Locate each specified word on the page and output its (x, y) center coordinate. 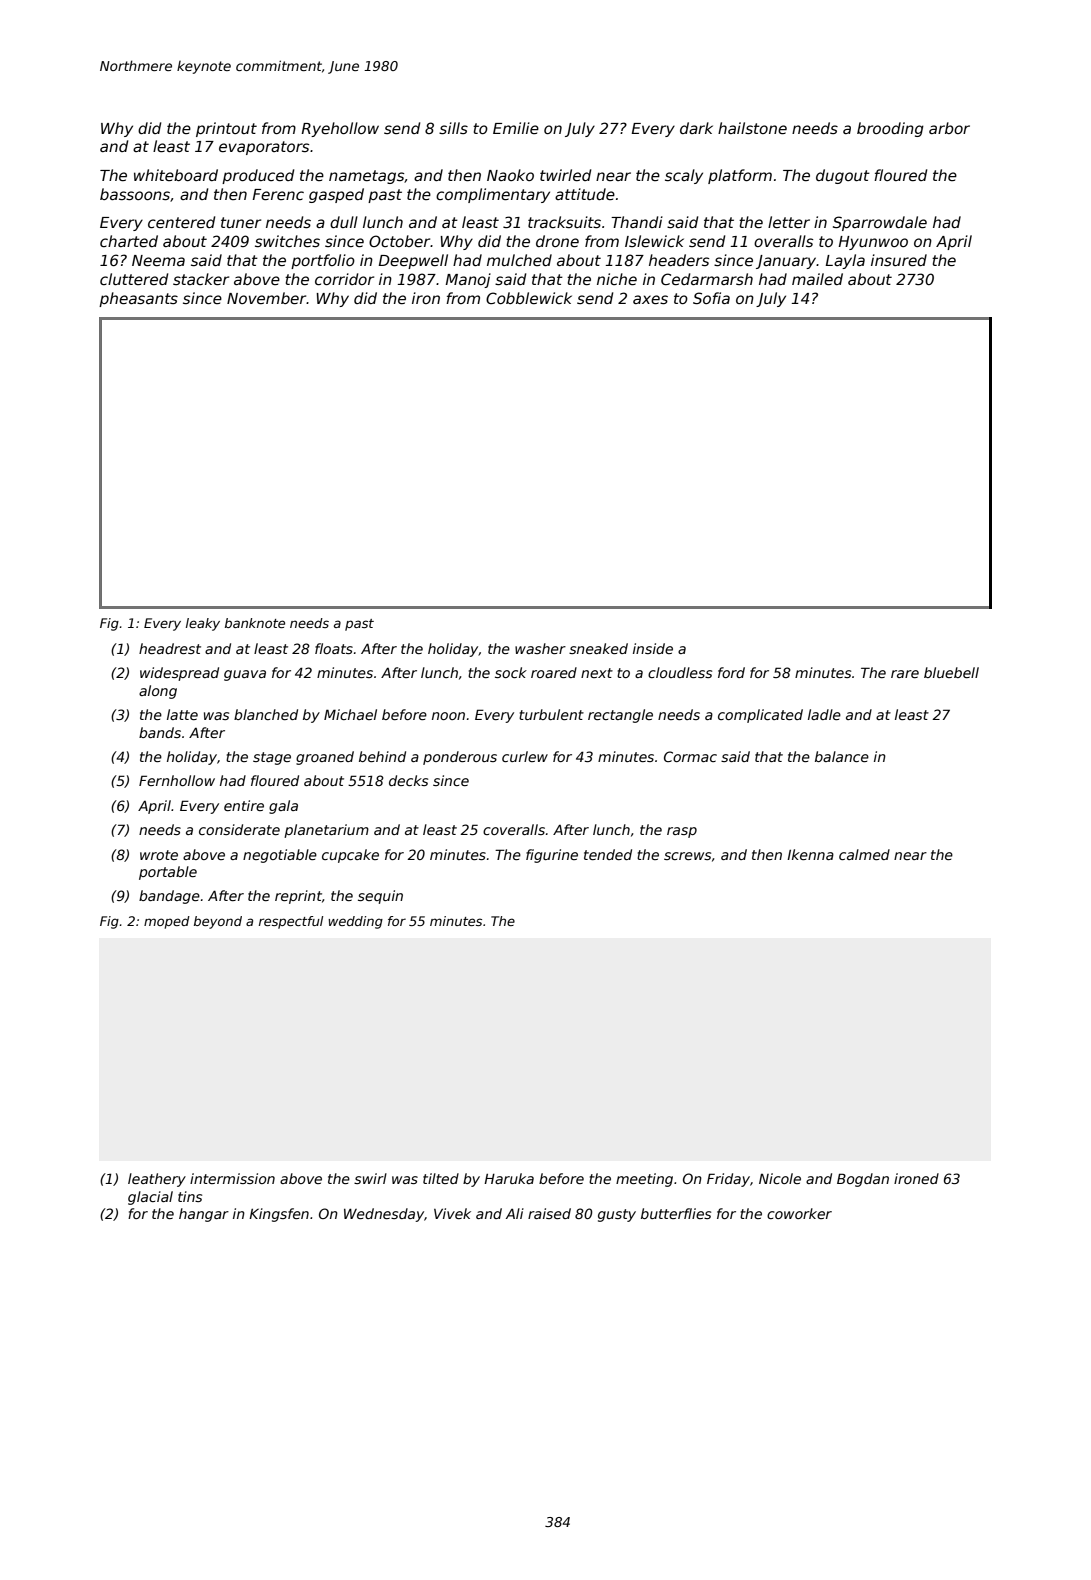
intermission (232, 1178)
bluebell (951, 672)
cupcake (350, 856)
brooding (890, 129)
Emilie (516, 128)
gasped (336, 195)
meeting (644, 1180)
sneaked (598, 648)
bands (160, 732)
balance (842, 756)
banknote (255, 623)
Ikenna (810, 854)
